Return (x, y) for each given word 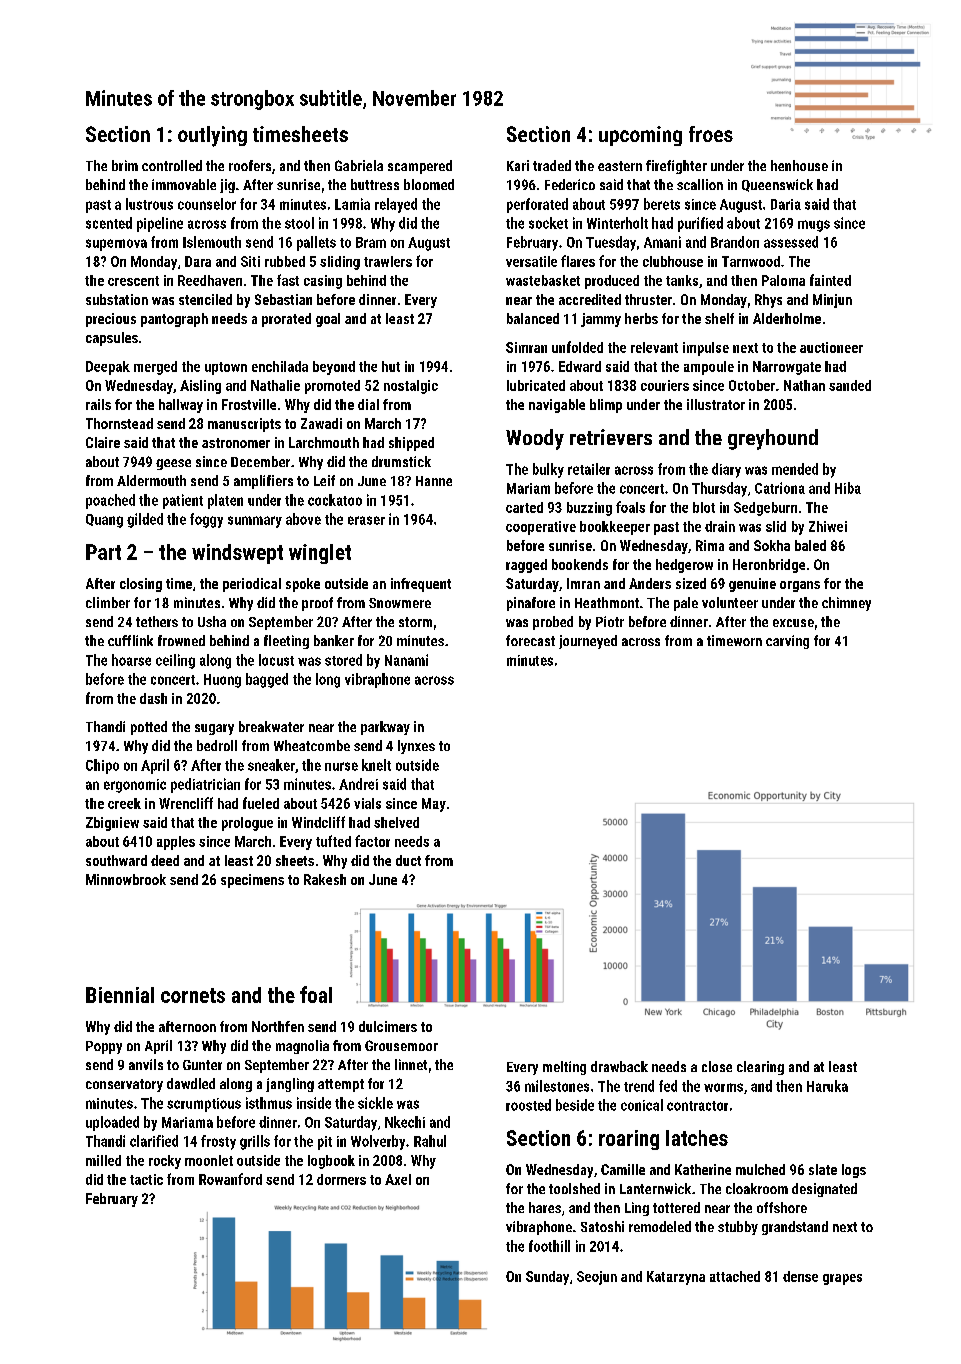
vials (367, 803)
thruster (648, 299)
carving (787, 642)
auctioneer (831, 347)
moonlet (209, 1160)
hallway (181, 406)
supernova (116, 245)
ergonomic (135, 786)
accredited (590, 299)
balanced (533, 318)
